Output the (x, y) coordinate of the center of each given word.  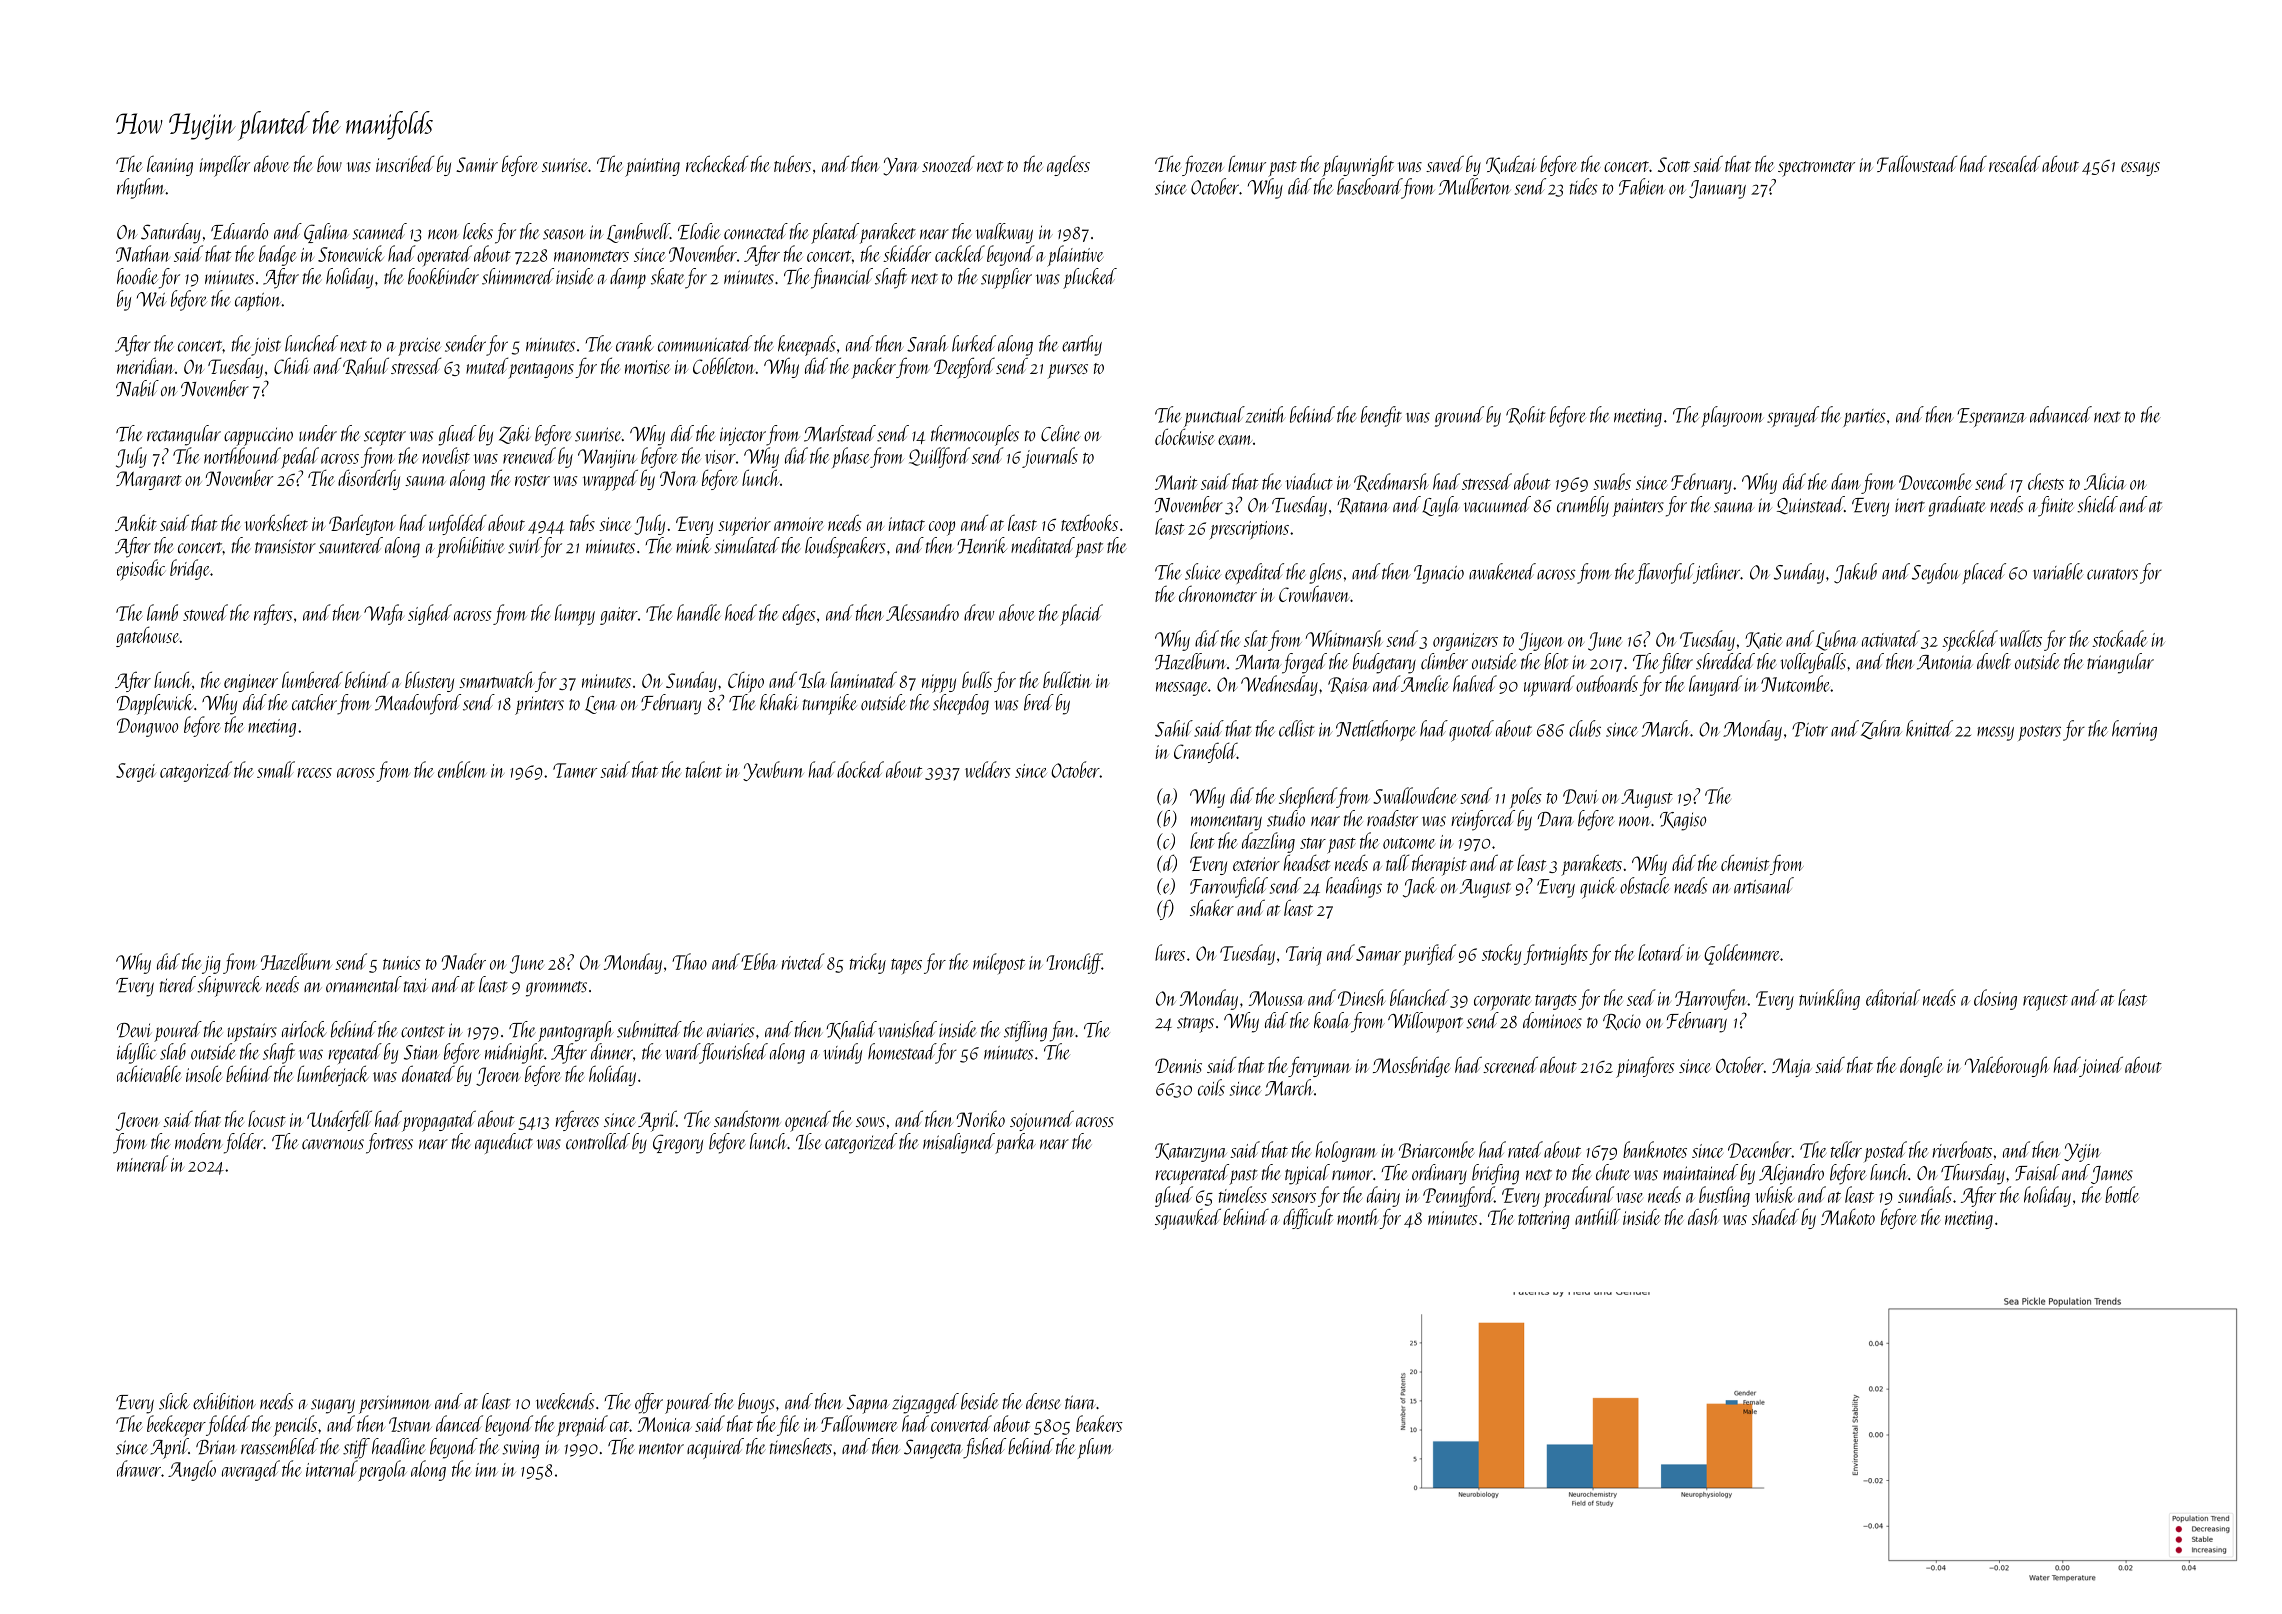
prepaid (582, 1425)
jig (211, 965)
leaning (170, 165)
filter (1676, 663)
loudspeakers (845, 547)
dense (1043, 1401)
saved (1445, 163)
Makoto (1848, 1216)
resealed (2014, 163)
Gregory (678, 1144)
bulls (977, 679)
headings (1354, 887)
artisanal (1764, 885)
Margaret (149, 480)
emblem (462, 769)
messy (1995, 733)
